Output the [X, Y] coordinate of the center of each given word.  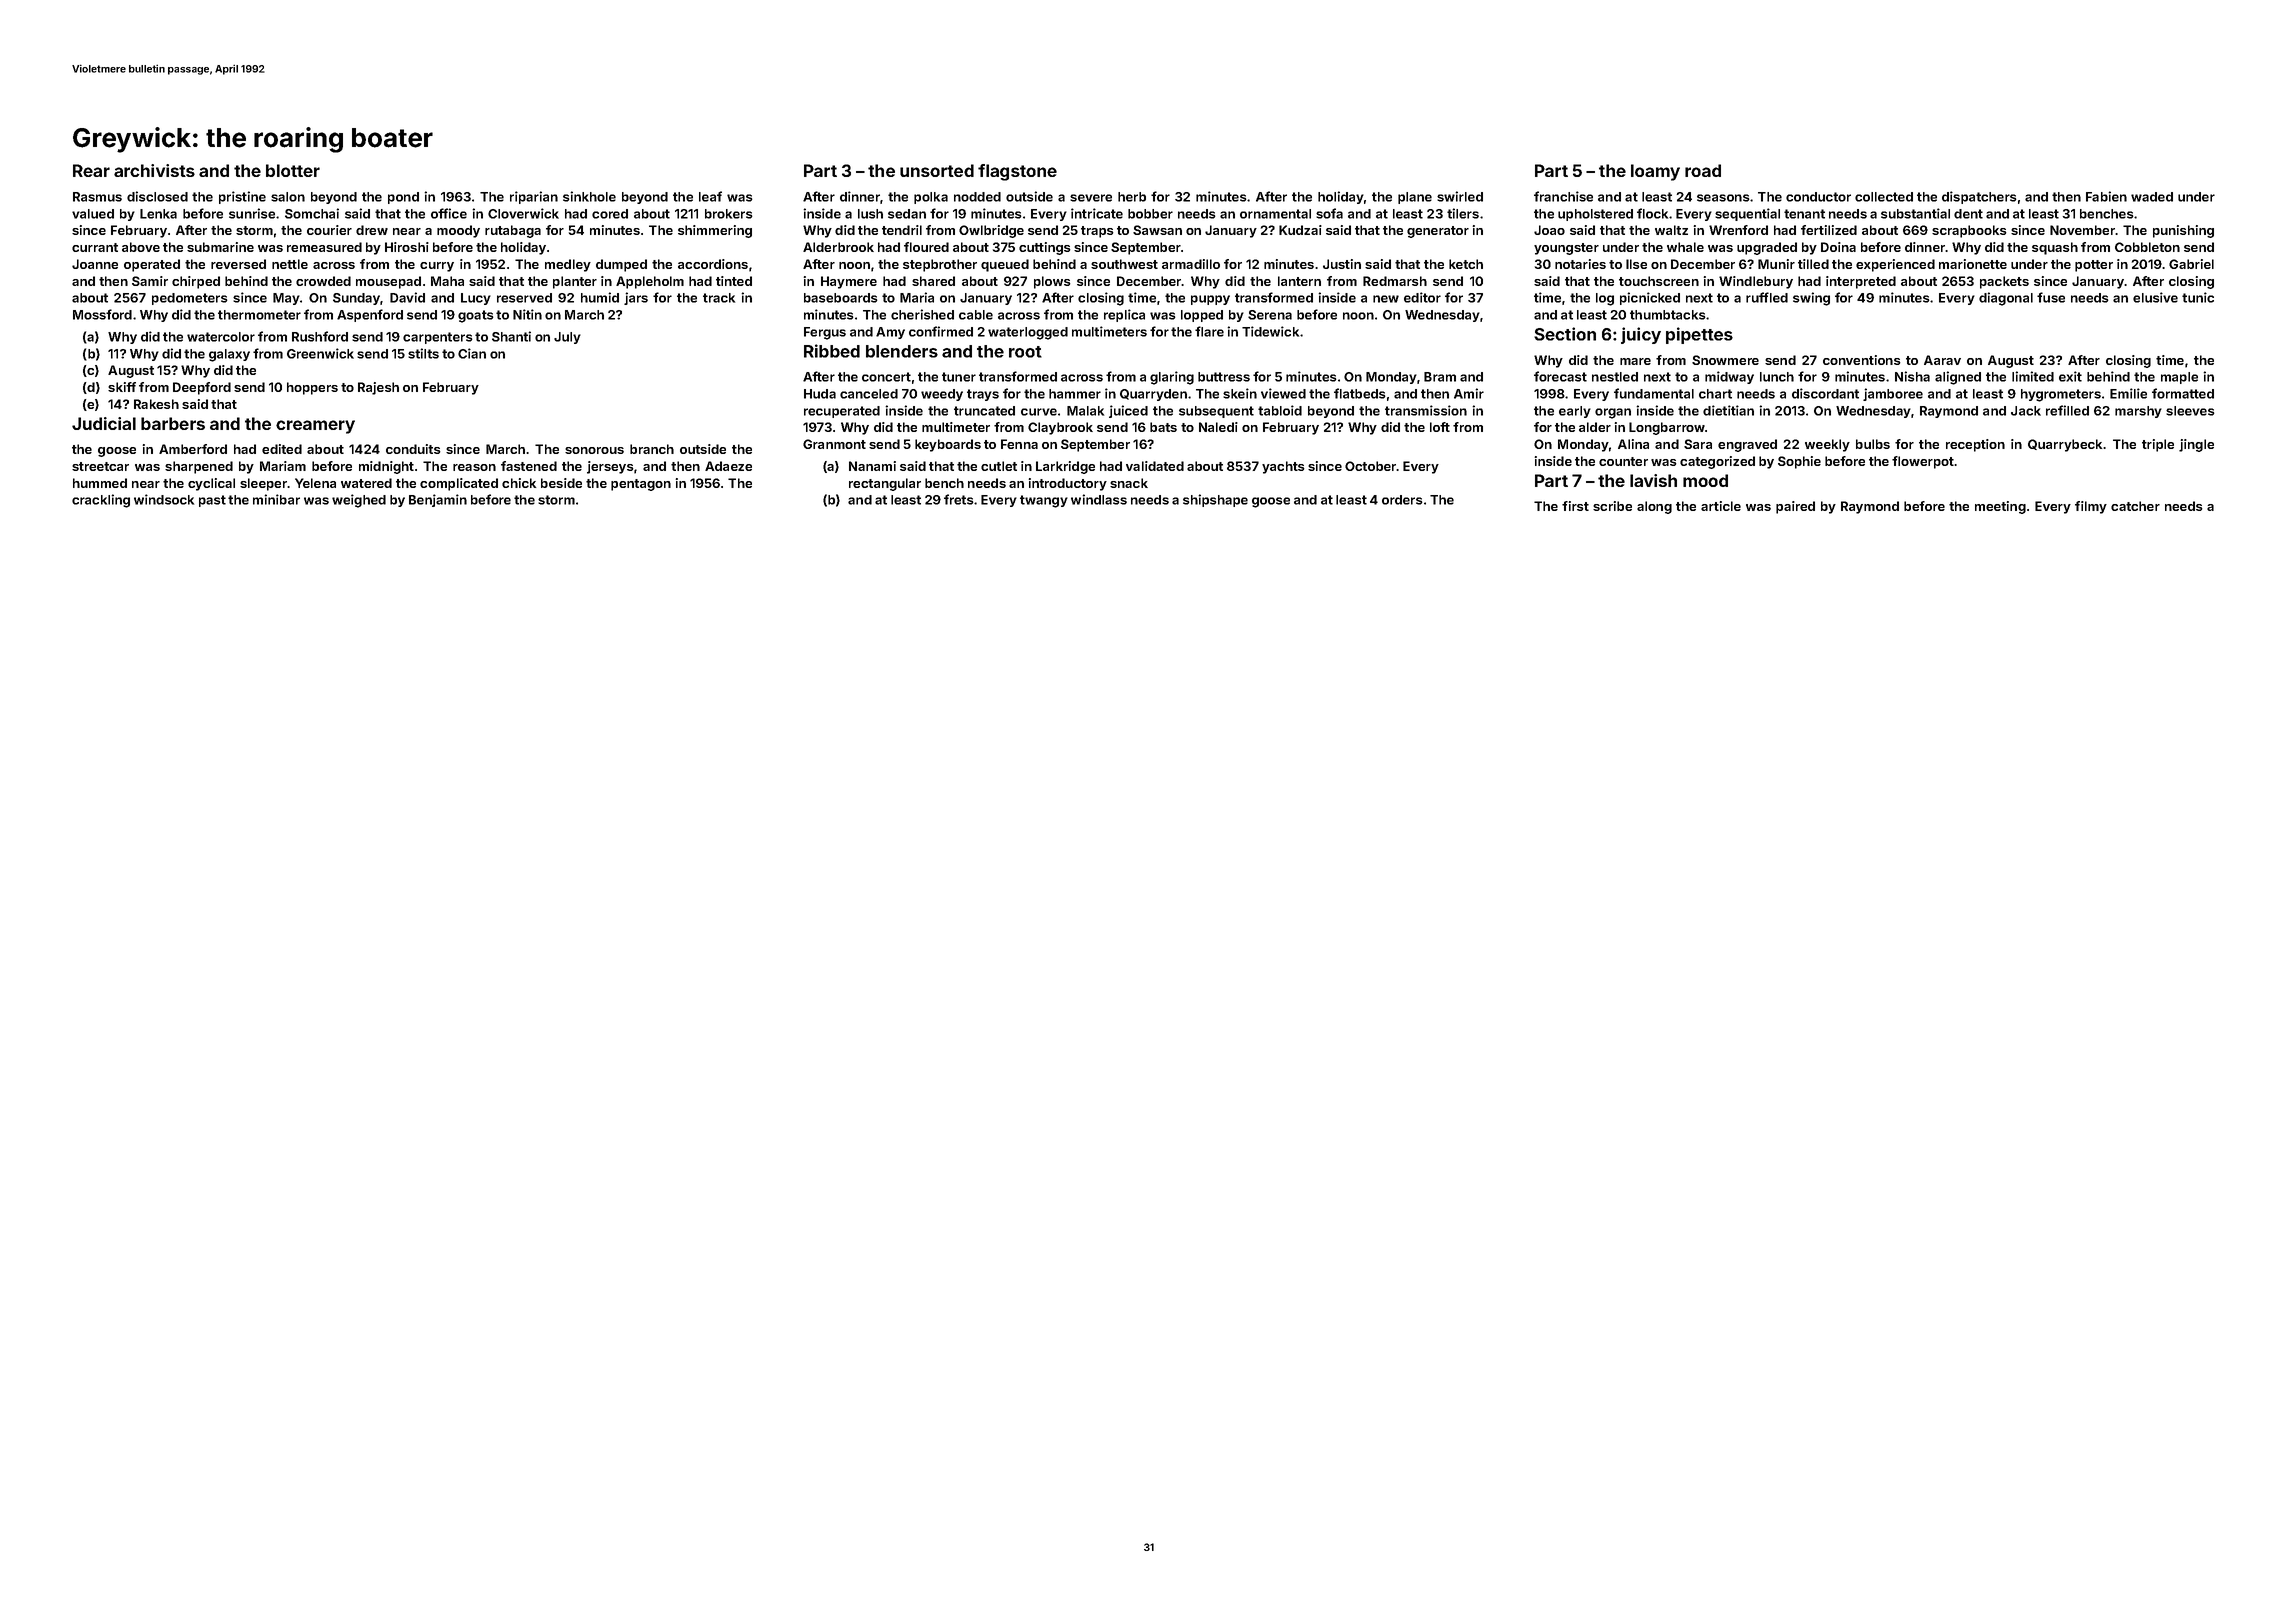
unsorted [937, 170]
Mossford [102, 314]
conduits [413, 449]
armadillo [1191, 264]
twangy [1044, 501]
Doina [1838, 247]
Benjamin [438, 500]
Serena [1270, 315]
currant [95, 247]
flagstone [1017, 172]
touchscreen [1659, 281]
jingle [2196, 445]
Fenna [1019, 444]
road [1703, 170]
